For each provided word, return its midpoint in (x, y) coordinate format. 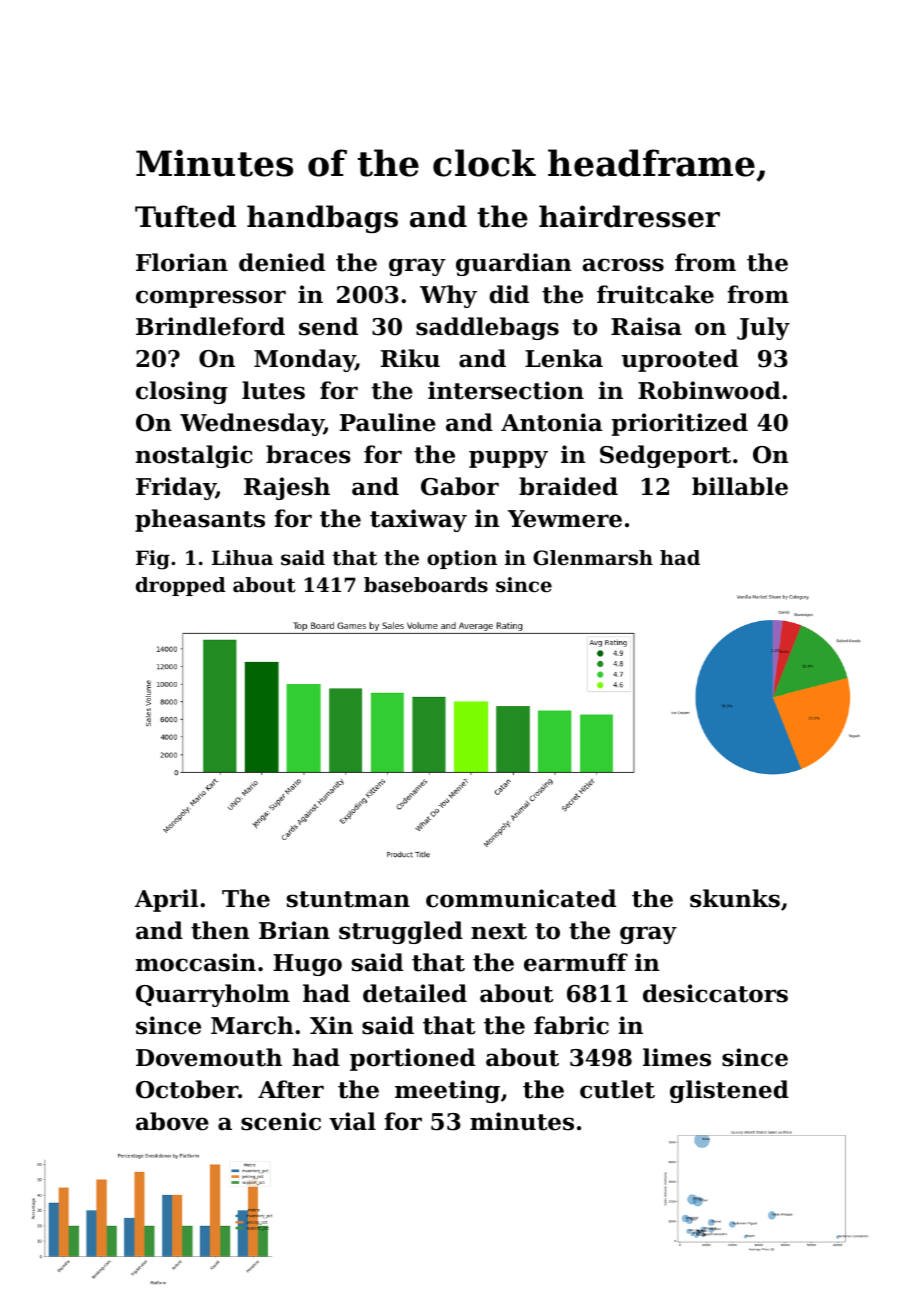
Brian (294, 930)
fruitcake (655, 294)
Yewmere (565, 519)
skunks (735, 898)
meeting (447, 1091)
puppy (508, 459)
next (499, 931)
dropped (181, 586)
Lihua (242, 557)
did (509, 294)
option (462, 559)
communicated (521, 898)
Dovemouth (209, 1057)
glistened (729, 1091)
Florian (182, 262)
